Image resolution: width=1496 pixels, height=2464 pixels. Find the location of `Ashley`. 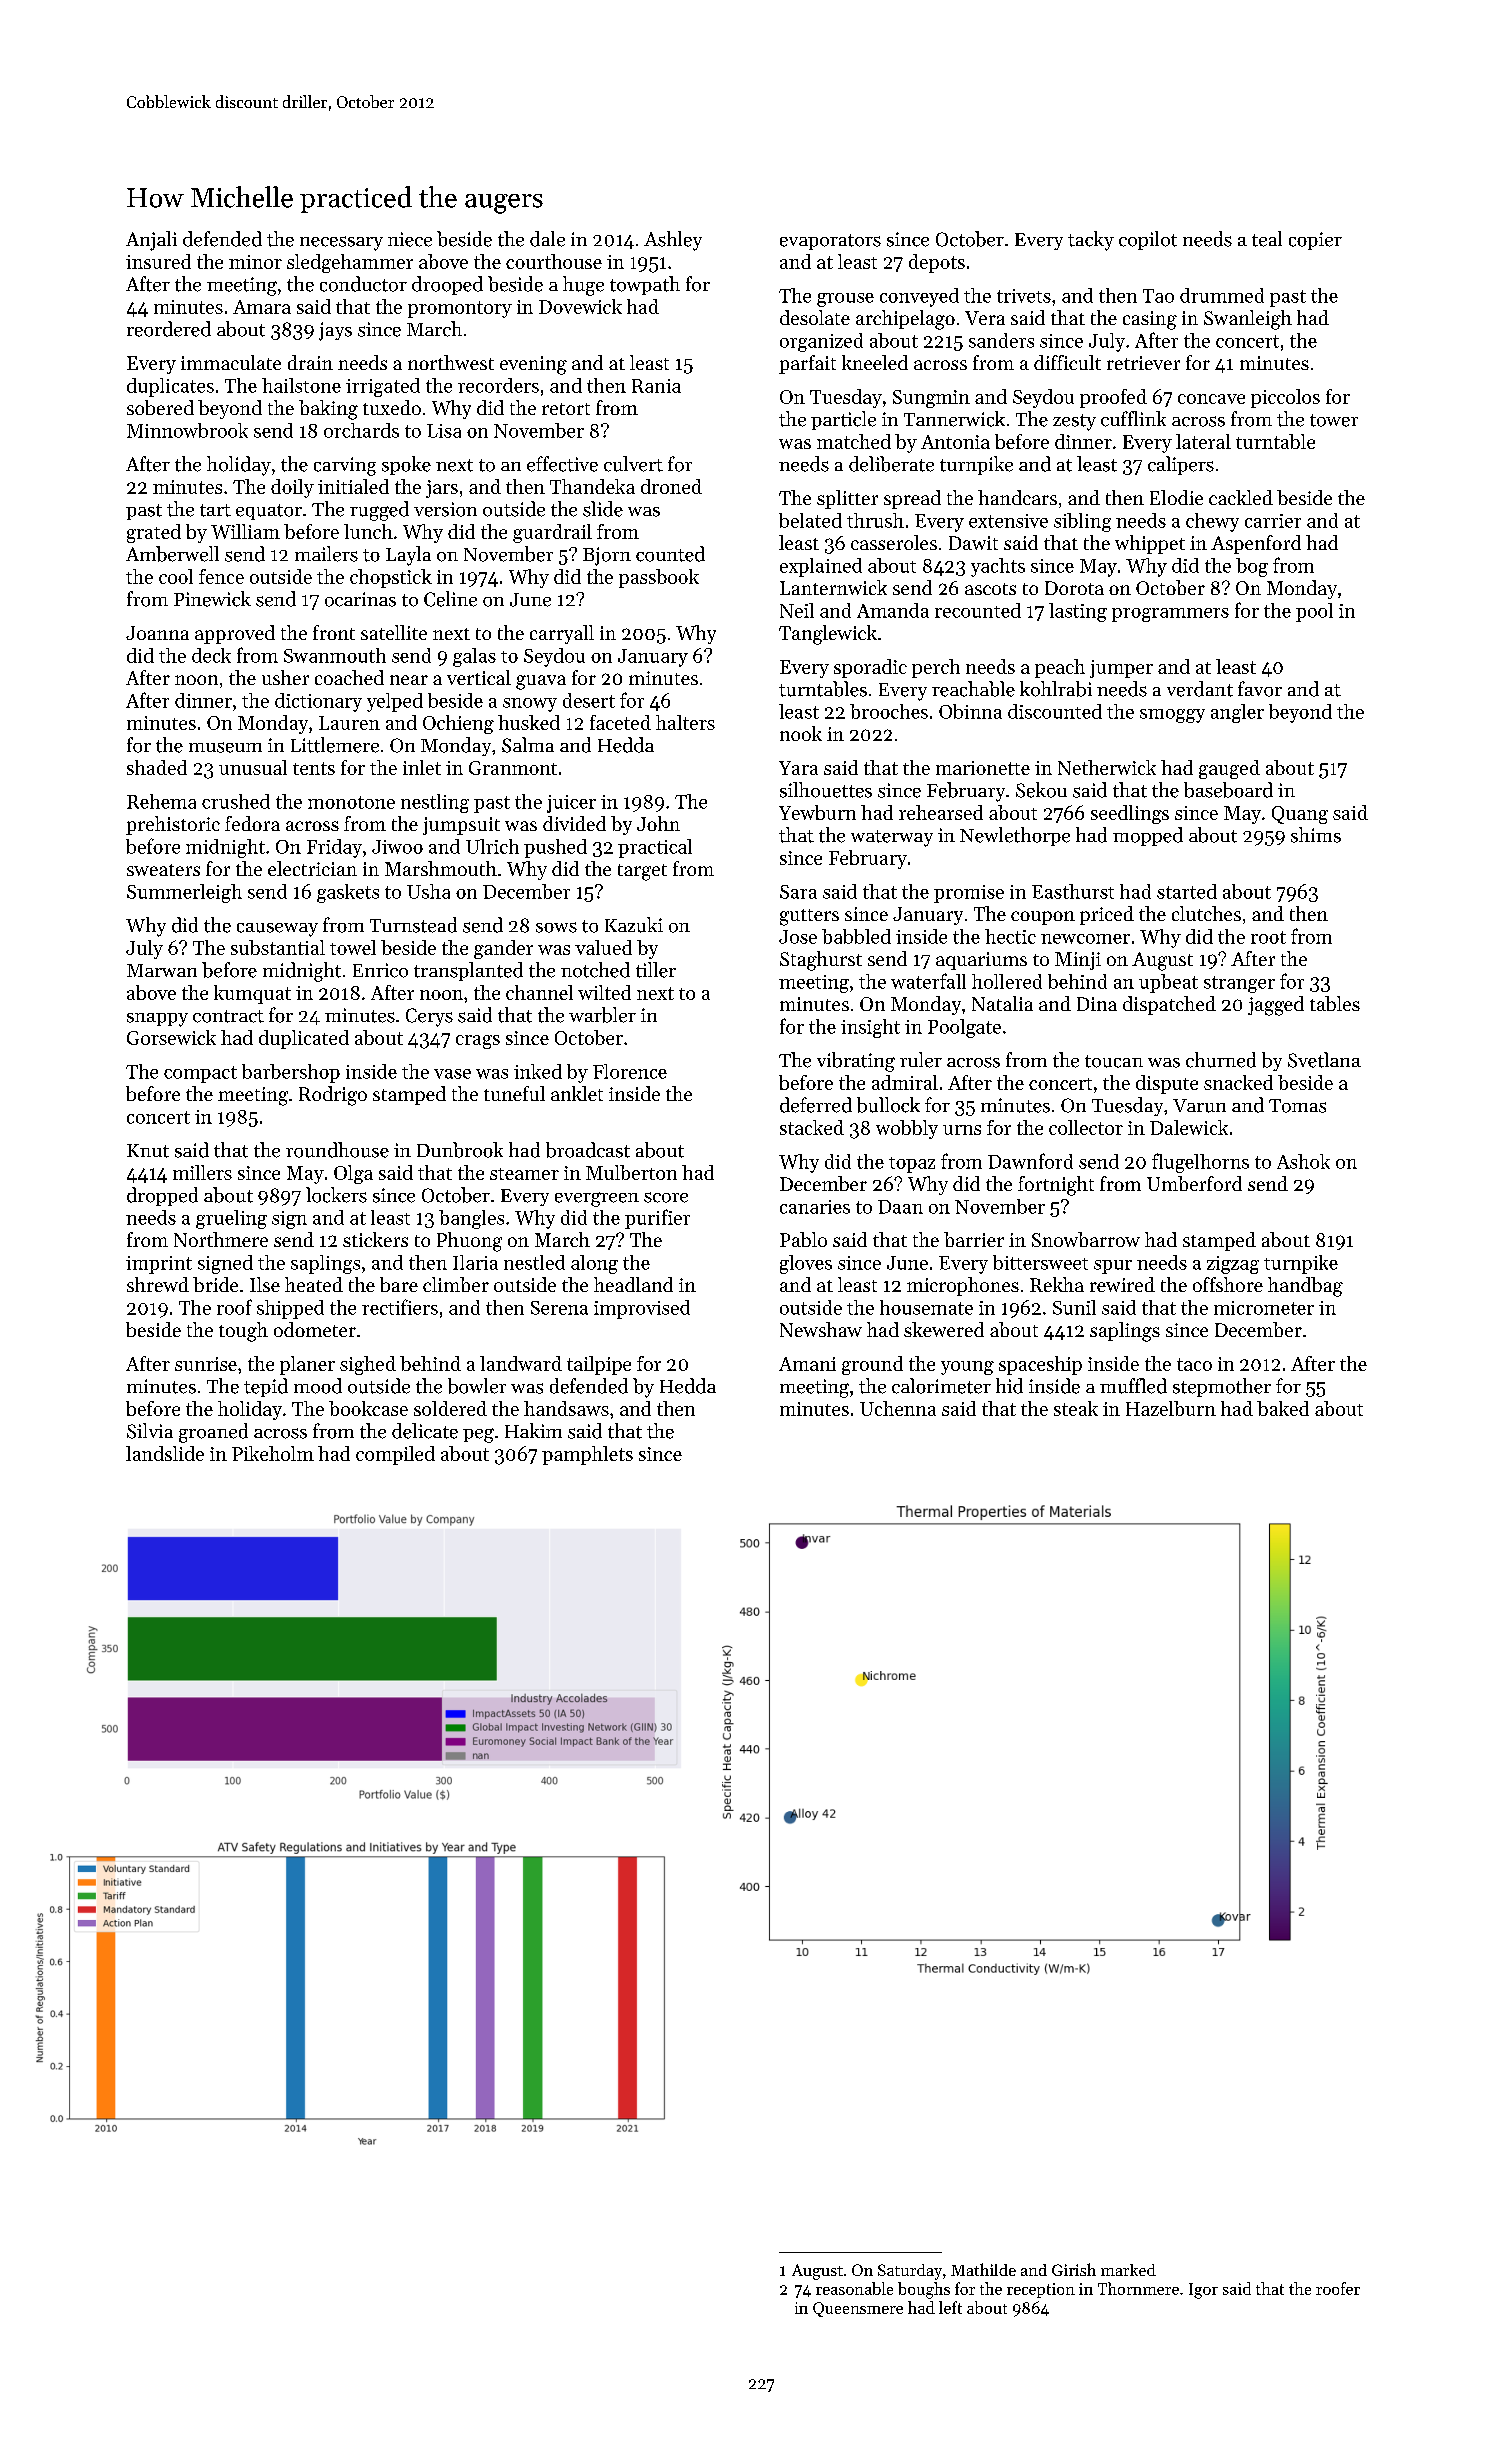

Ashley is located at coordinates (673, 241).
